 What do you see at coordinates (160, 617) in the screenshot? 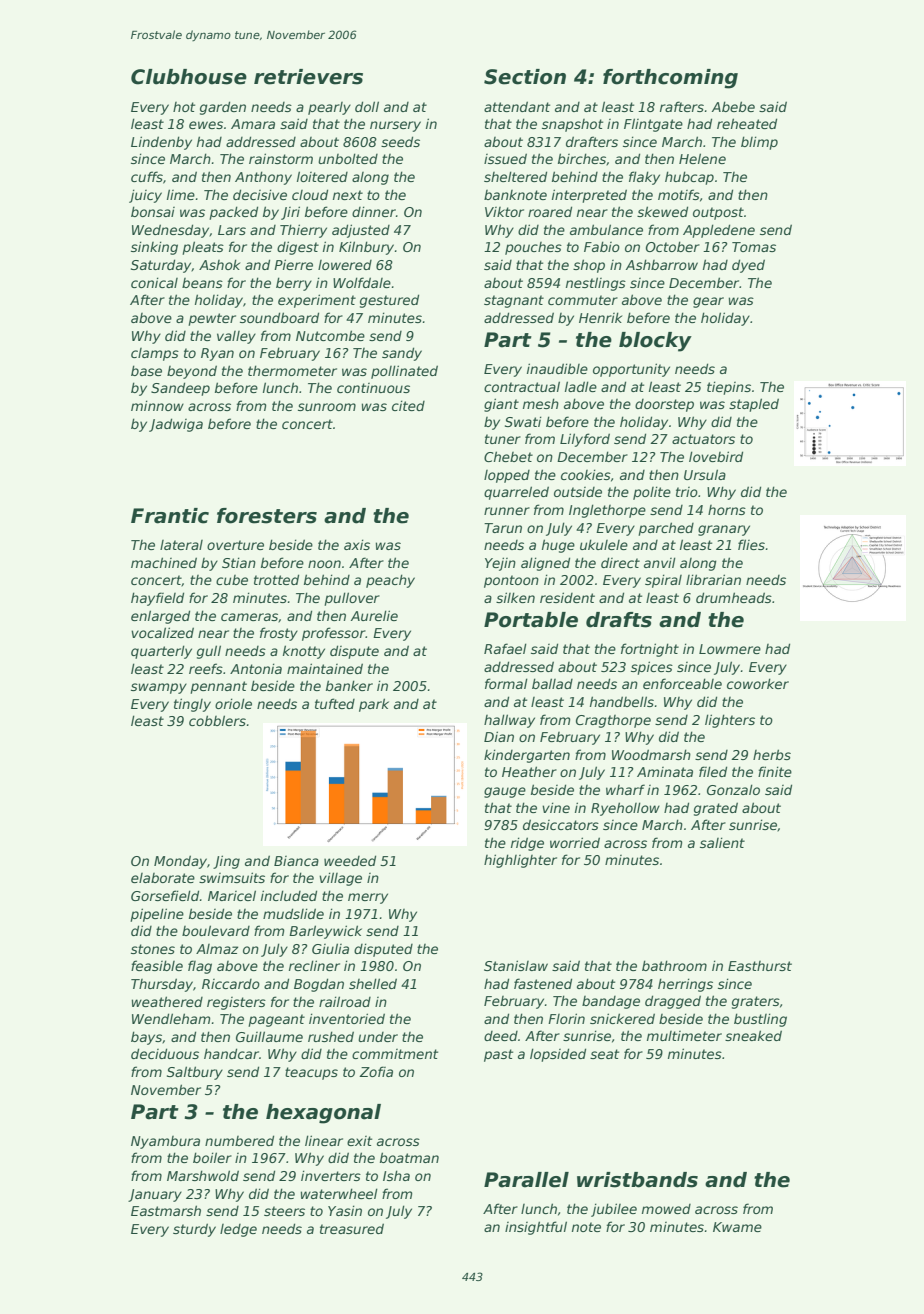
I see `enlarged` at bounding box center [160, 617].
